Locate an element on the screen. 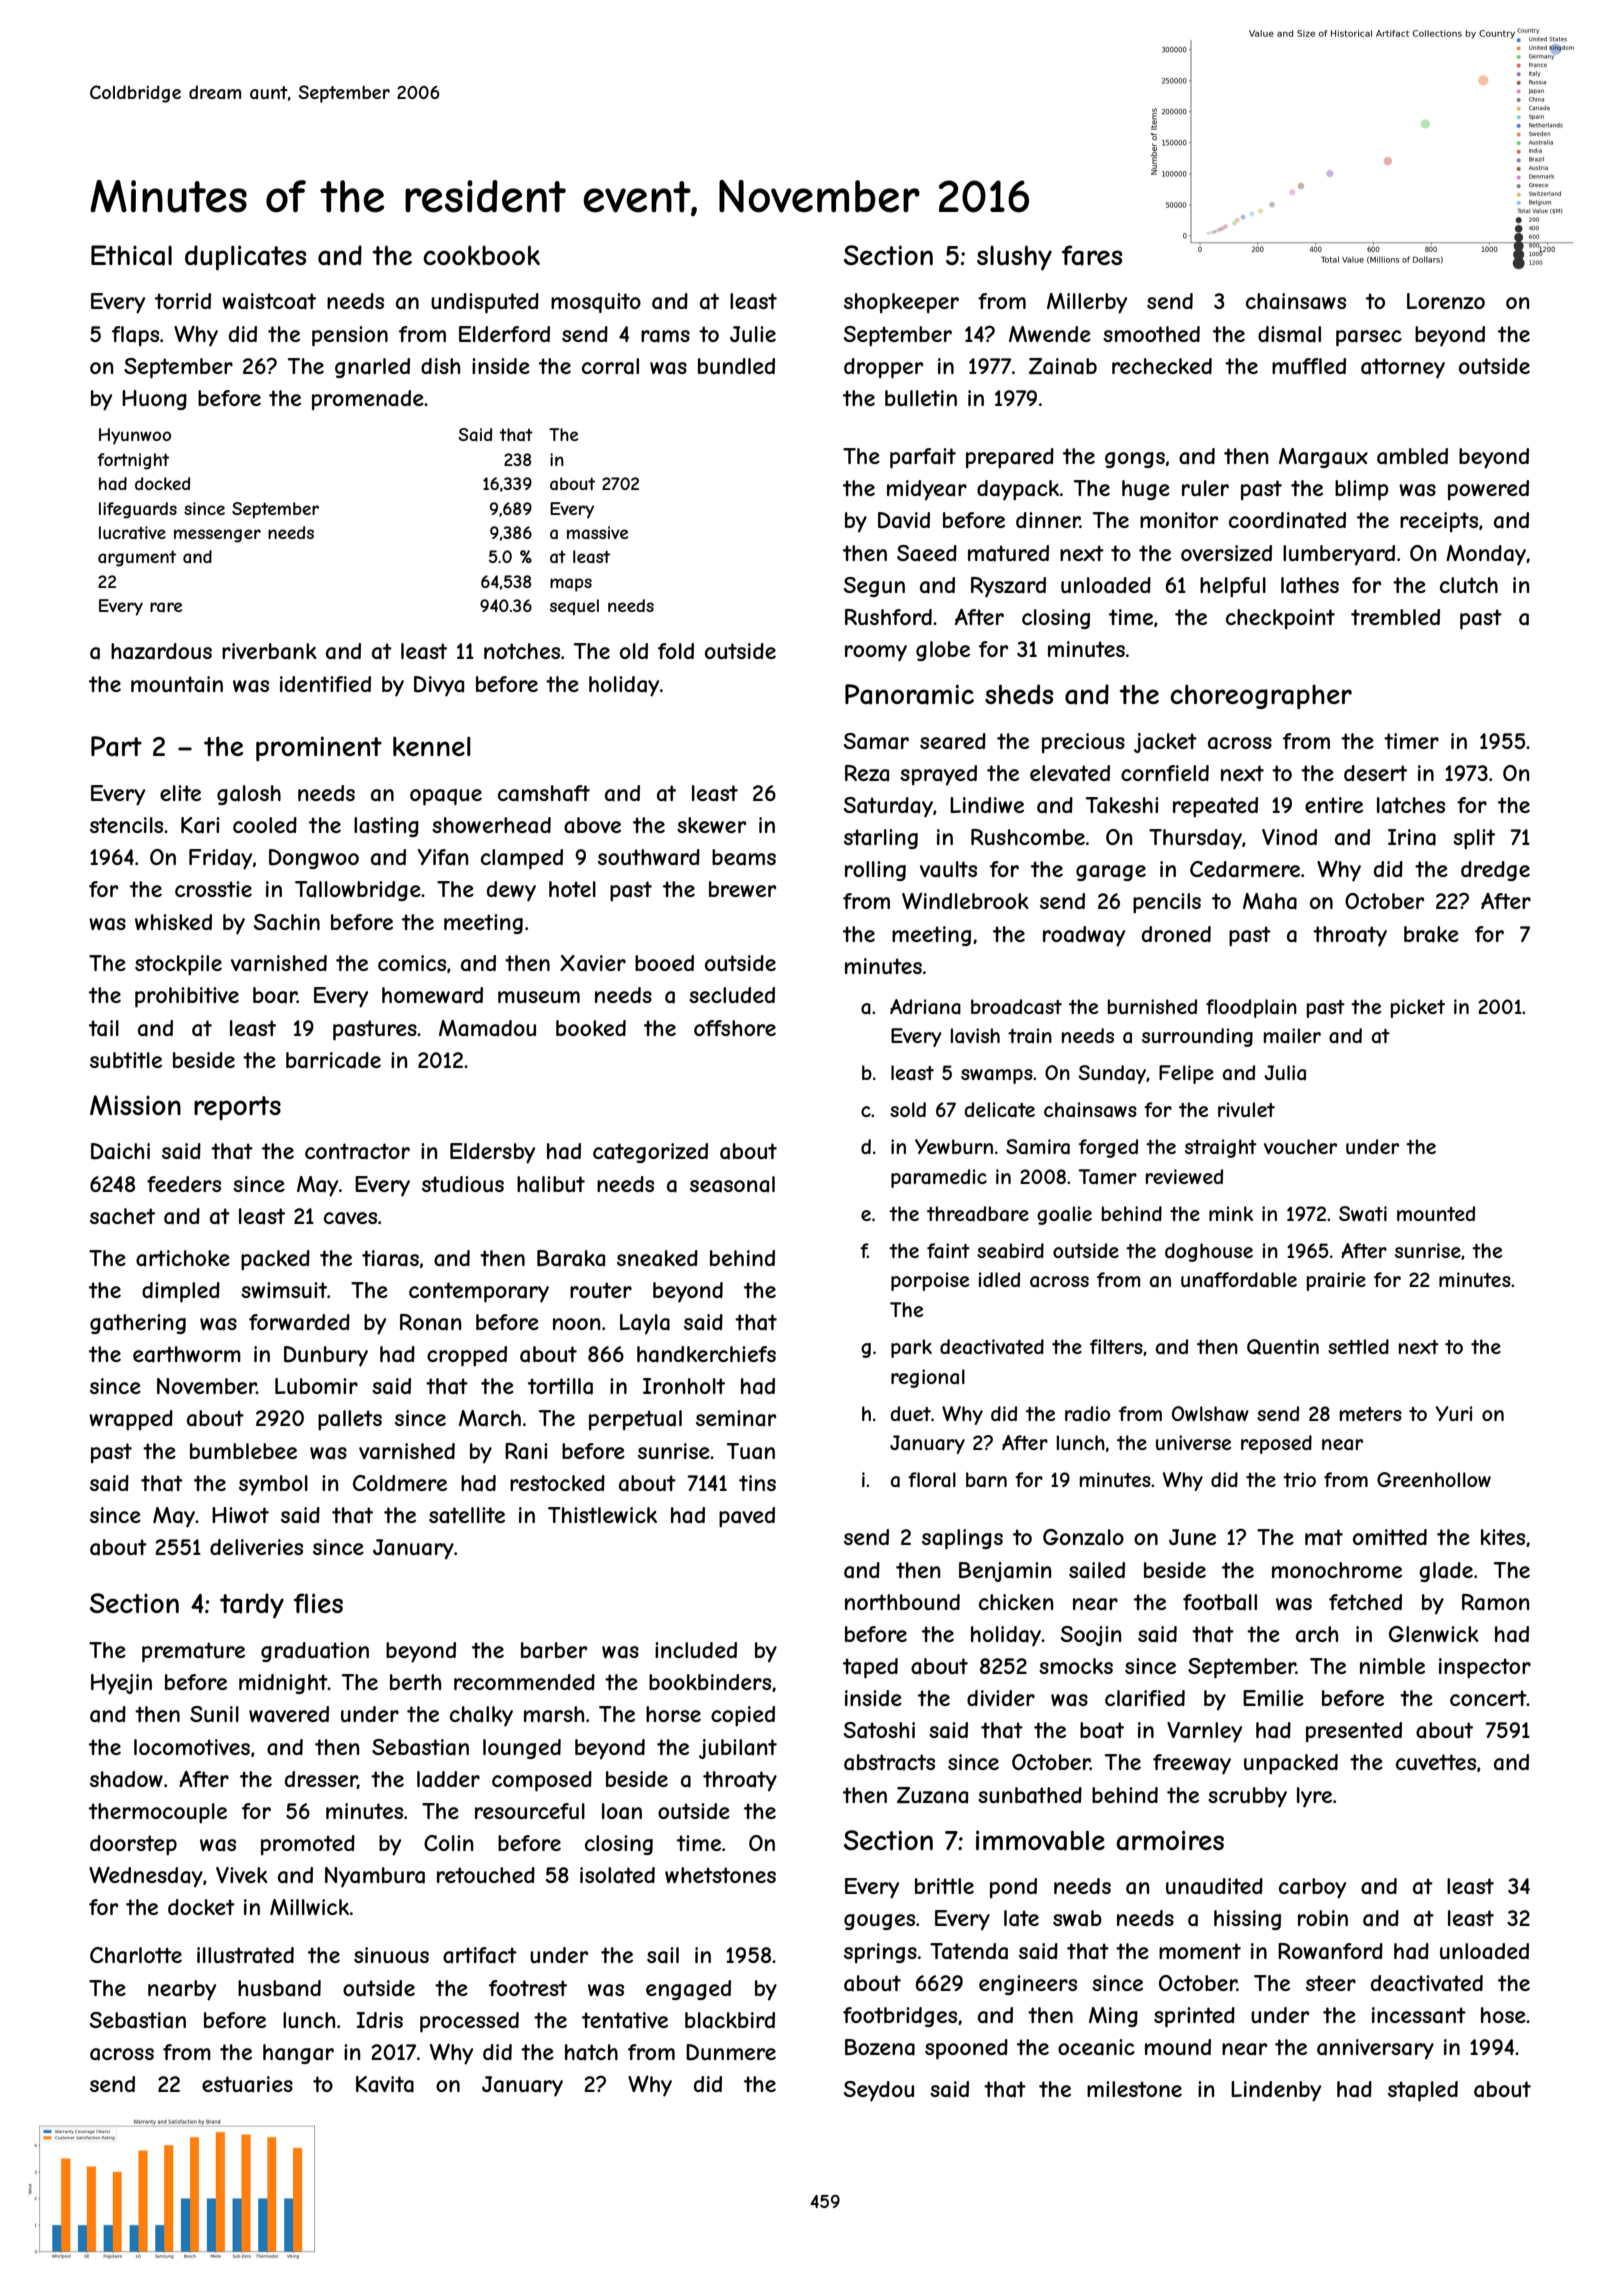  northbound is located at coordinates (902, 1602).
